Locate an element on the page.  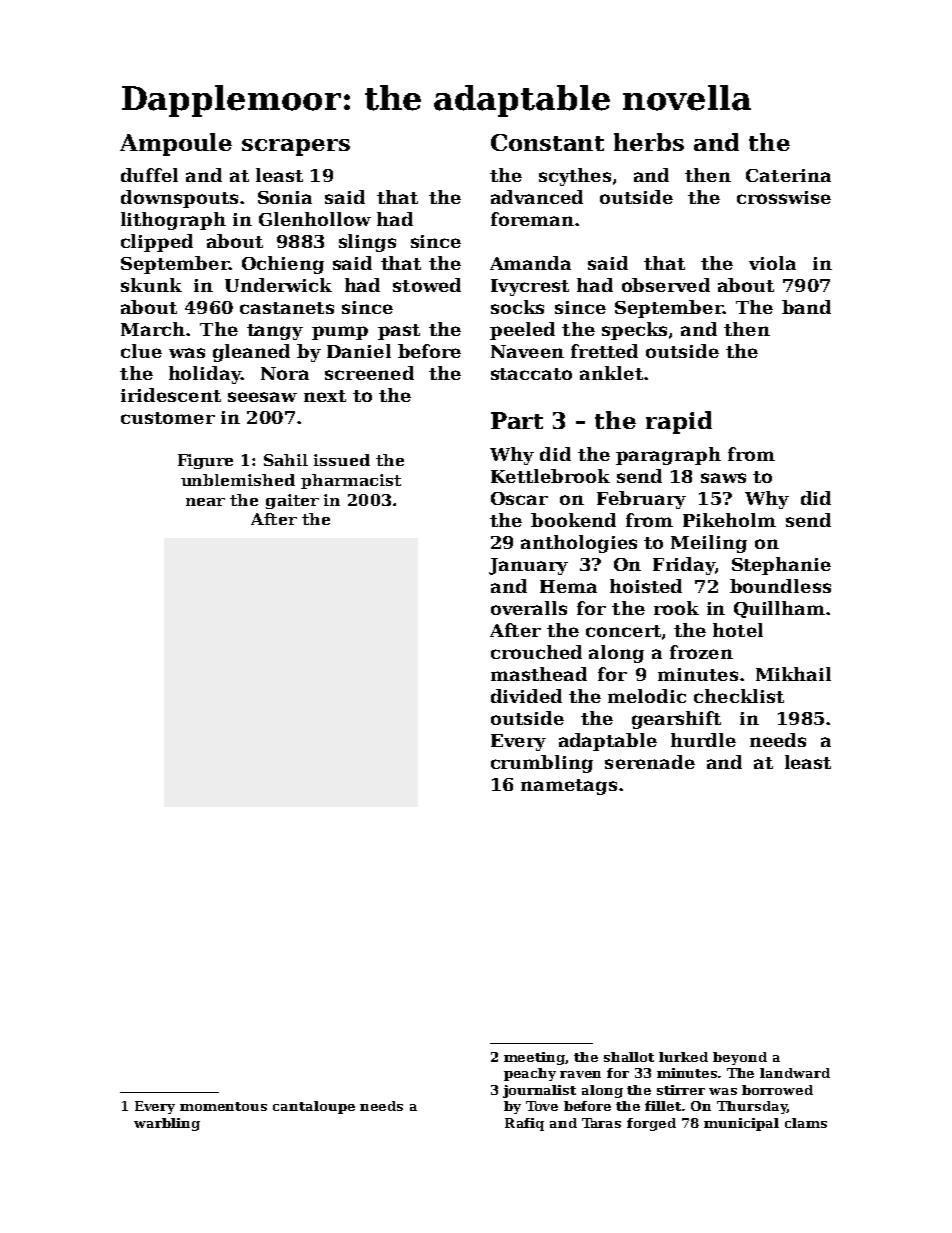
observed is located at coordinates (666, 285).
